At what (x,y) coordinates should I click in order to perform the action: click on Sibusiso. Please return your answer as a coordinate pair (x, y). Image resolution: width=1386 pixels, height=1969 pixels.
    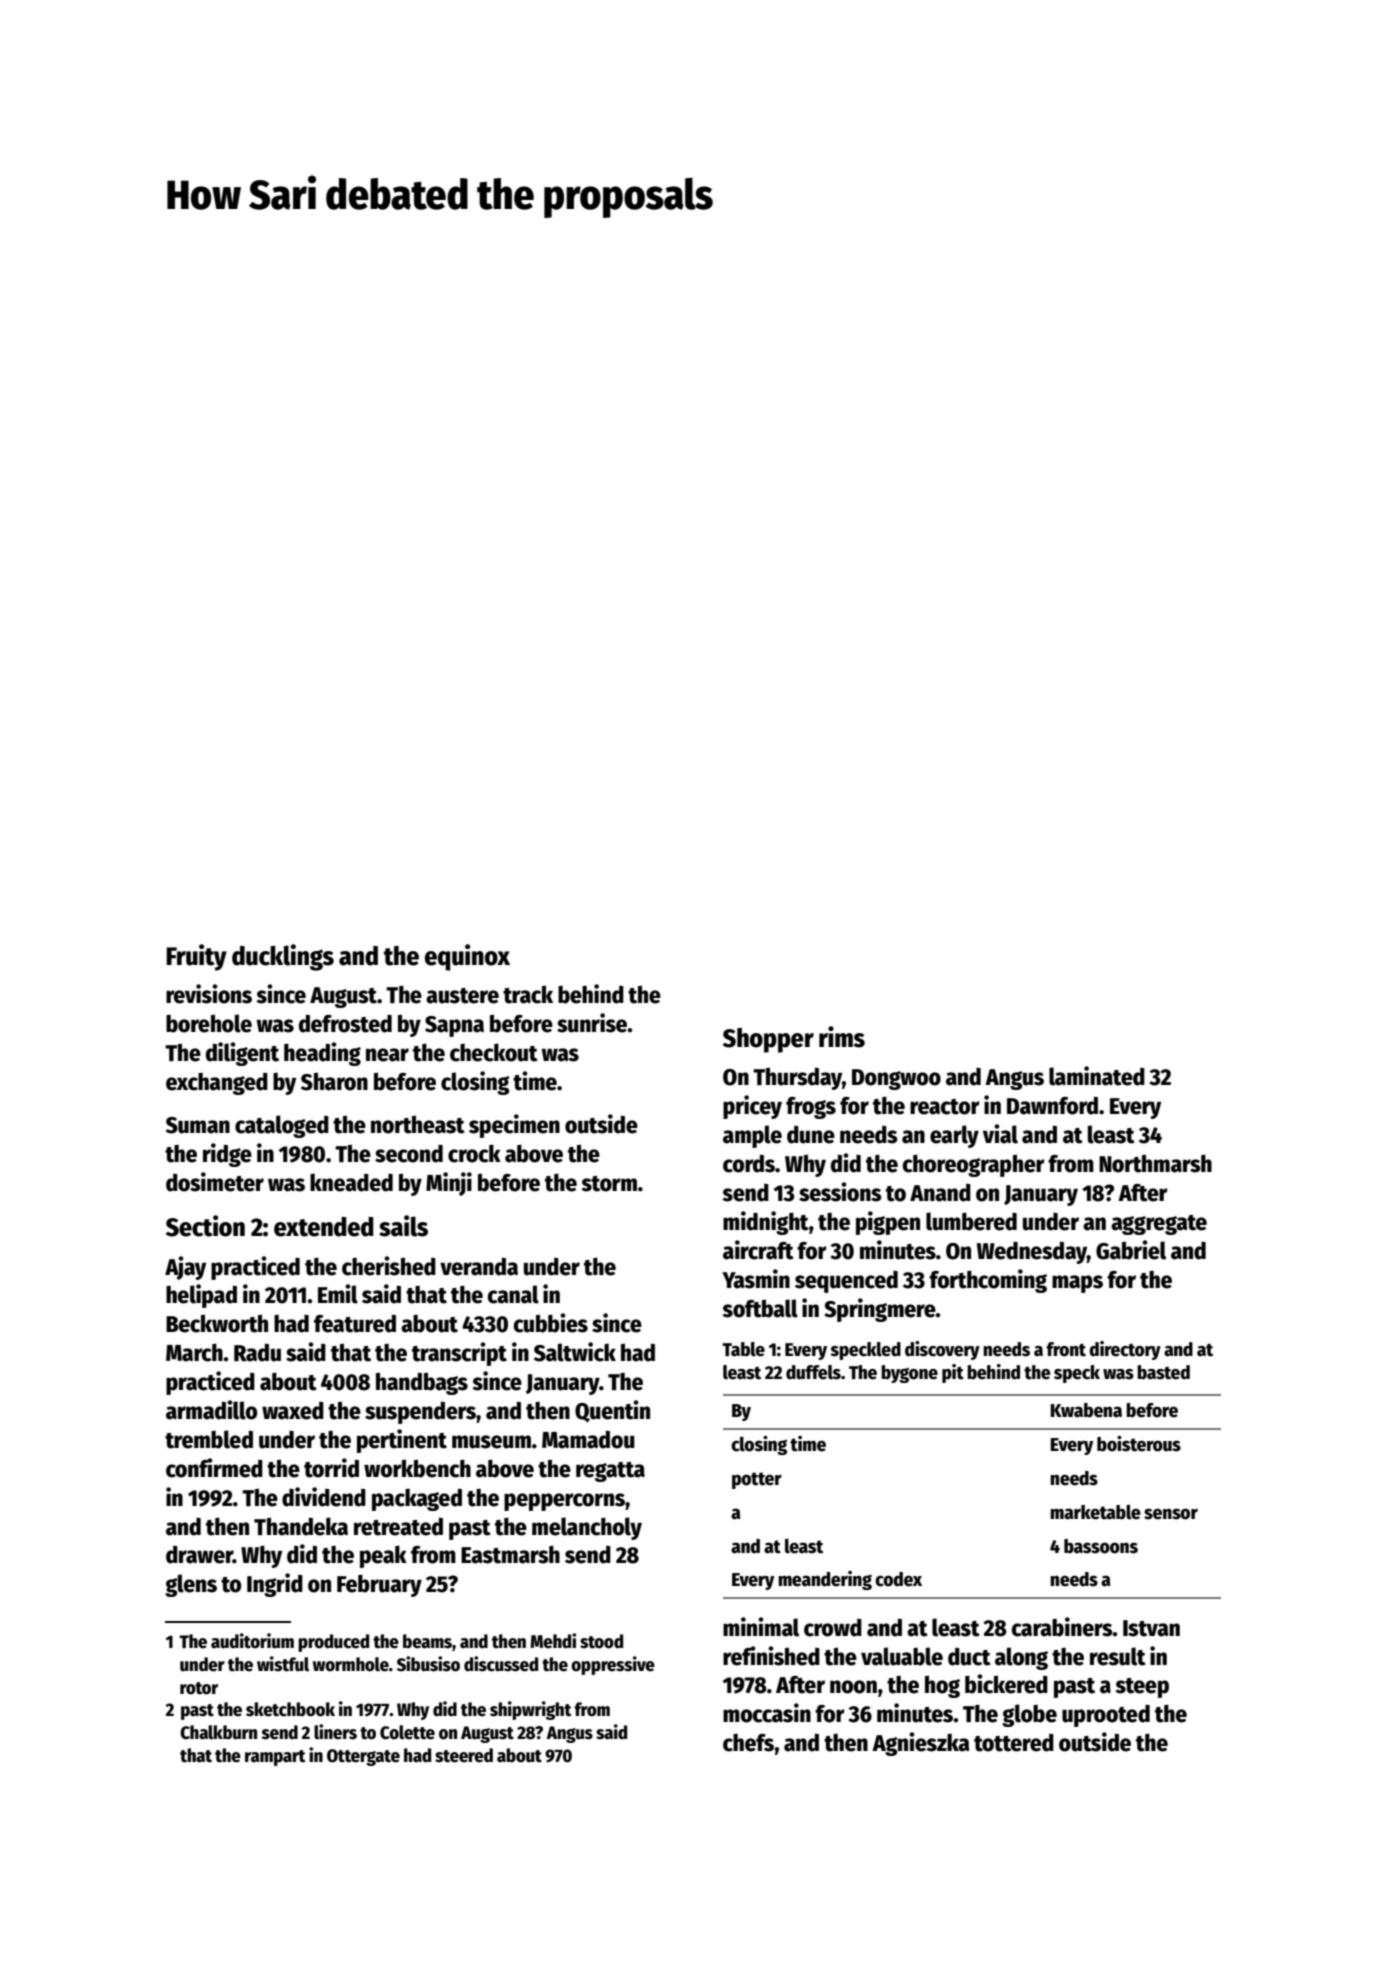
    Looking at the image, I should click on (428, 1664).
